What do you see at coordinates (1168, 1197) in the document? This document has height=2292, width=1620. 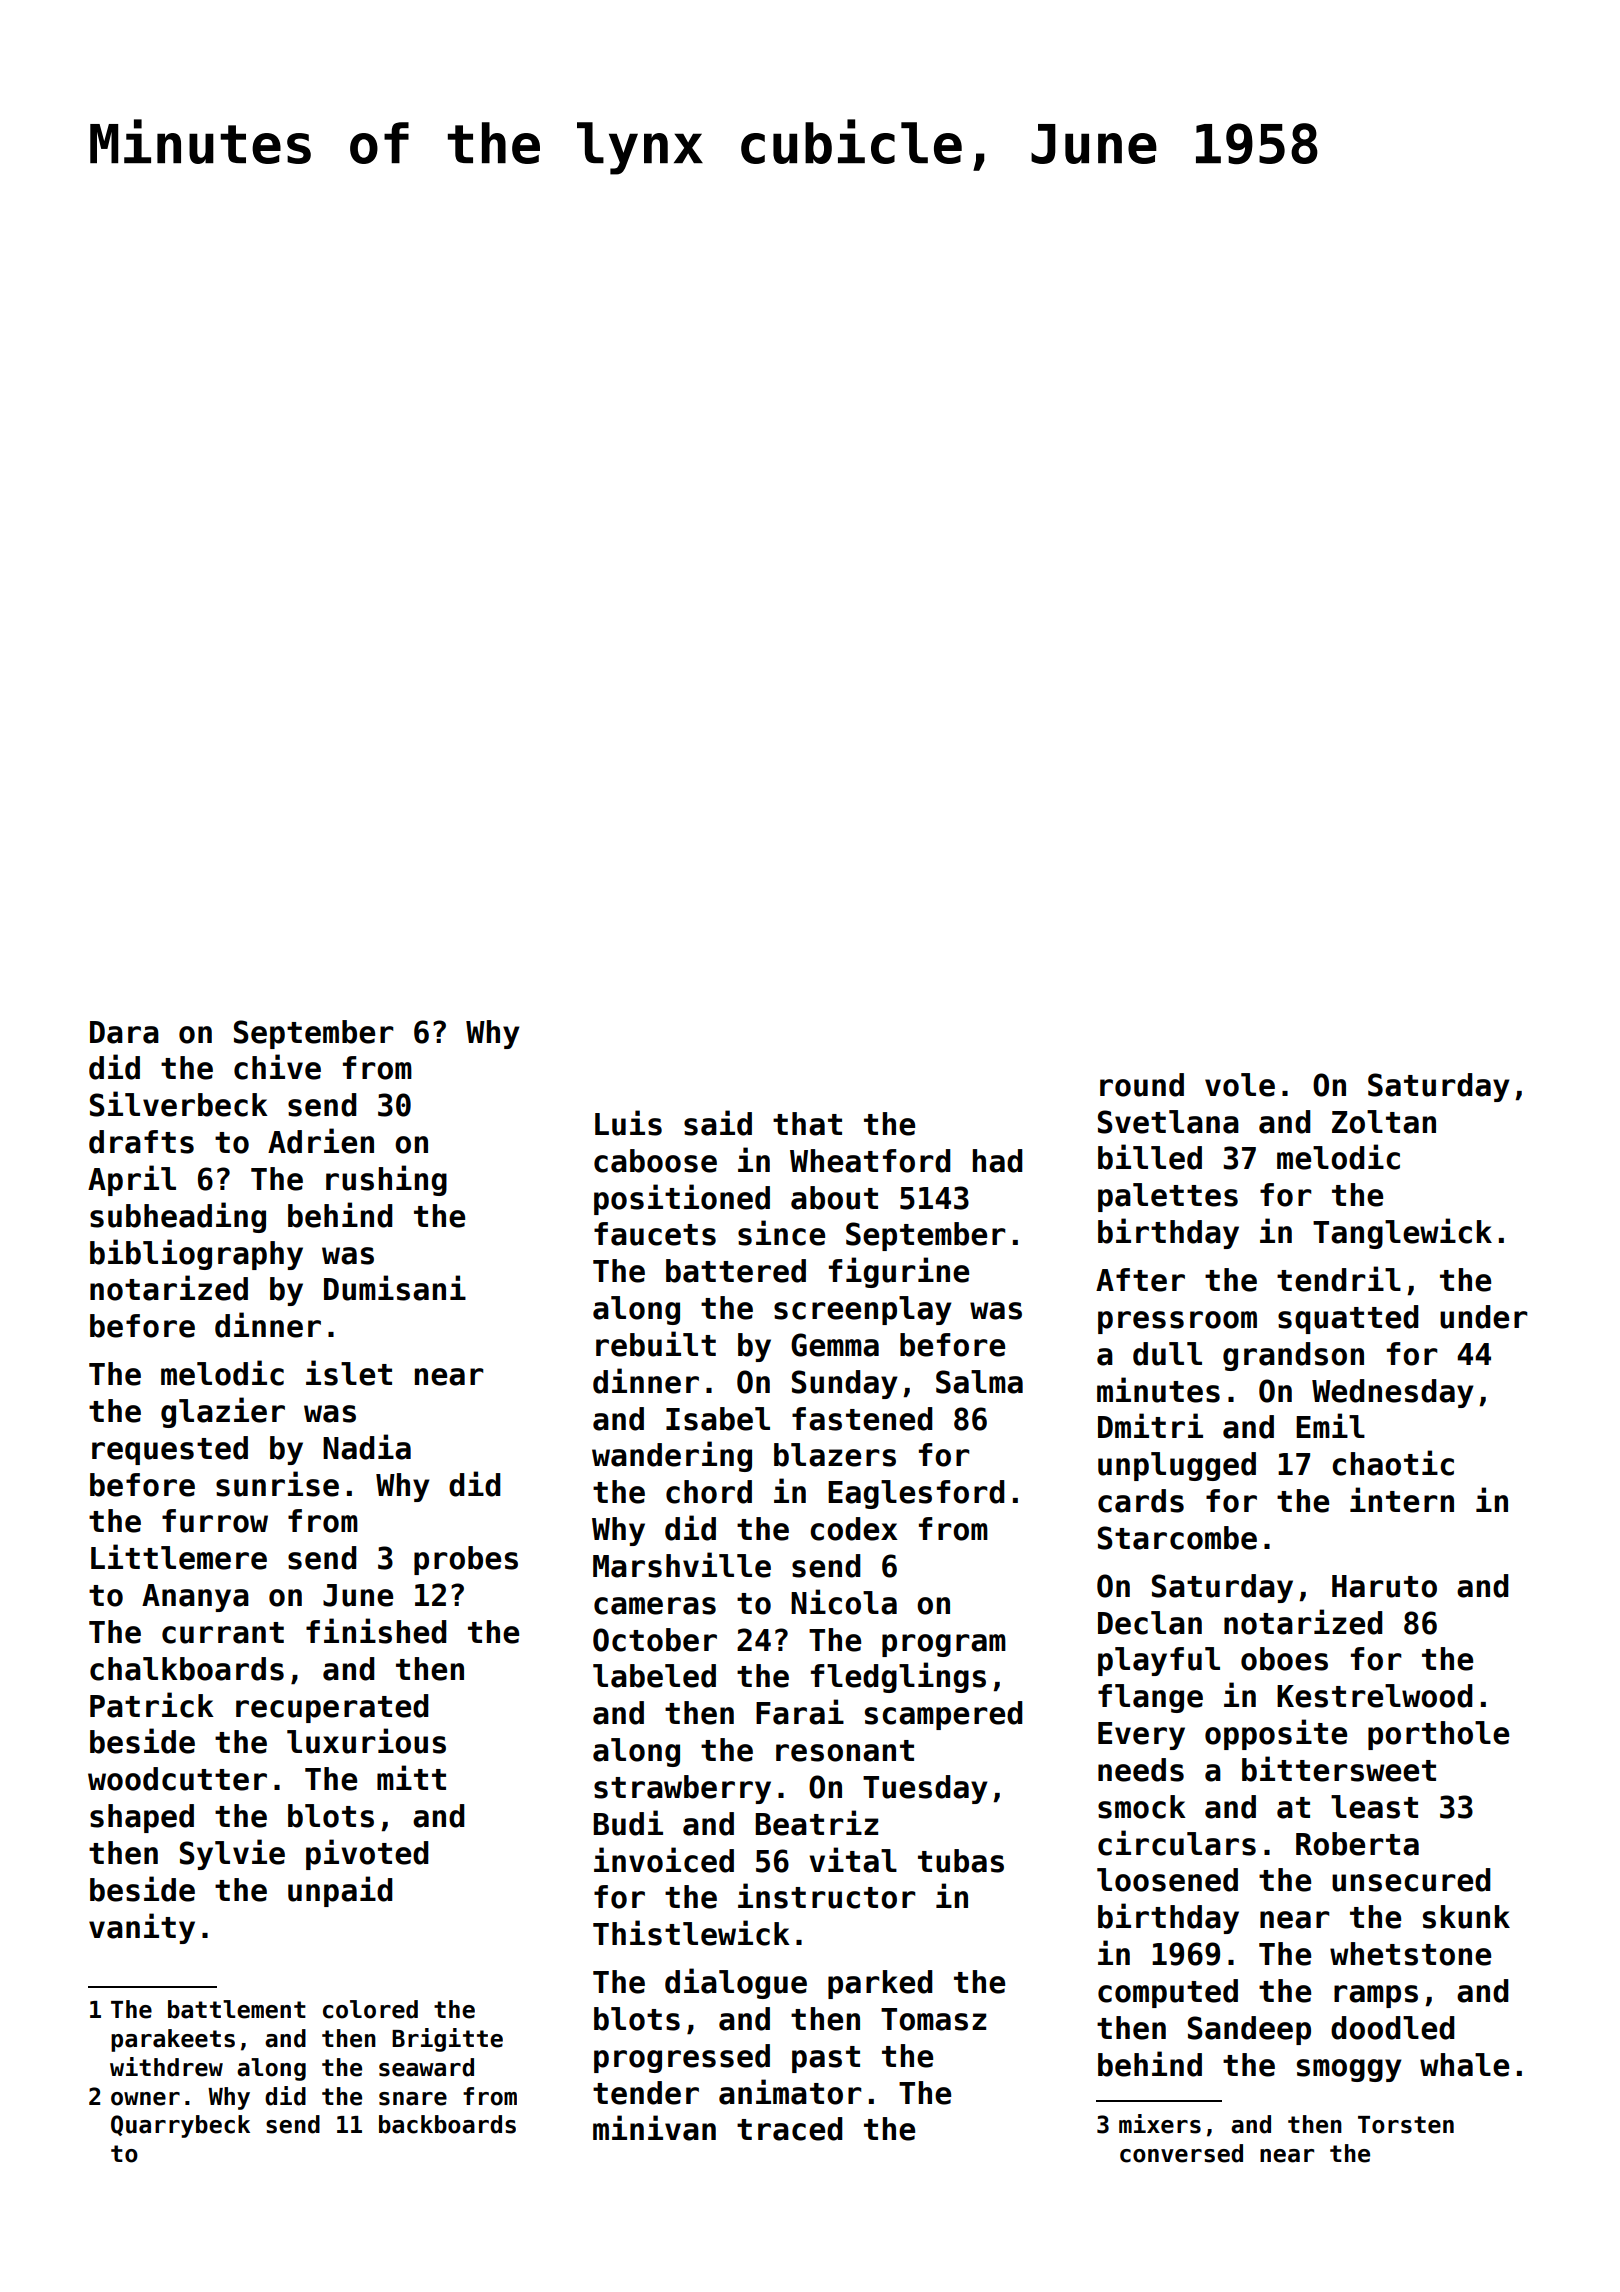 I see `palettes` at bounding box center [1168, 1197].
